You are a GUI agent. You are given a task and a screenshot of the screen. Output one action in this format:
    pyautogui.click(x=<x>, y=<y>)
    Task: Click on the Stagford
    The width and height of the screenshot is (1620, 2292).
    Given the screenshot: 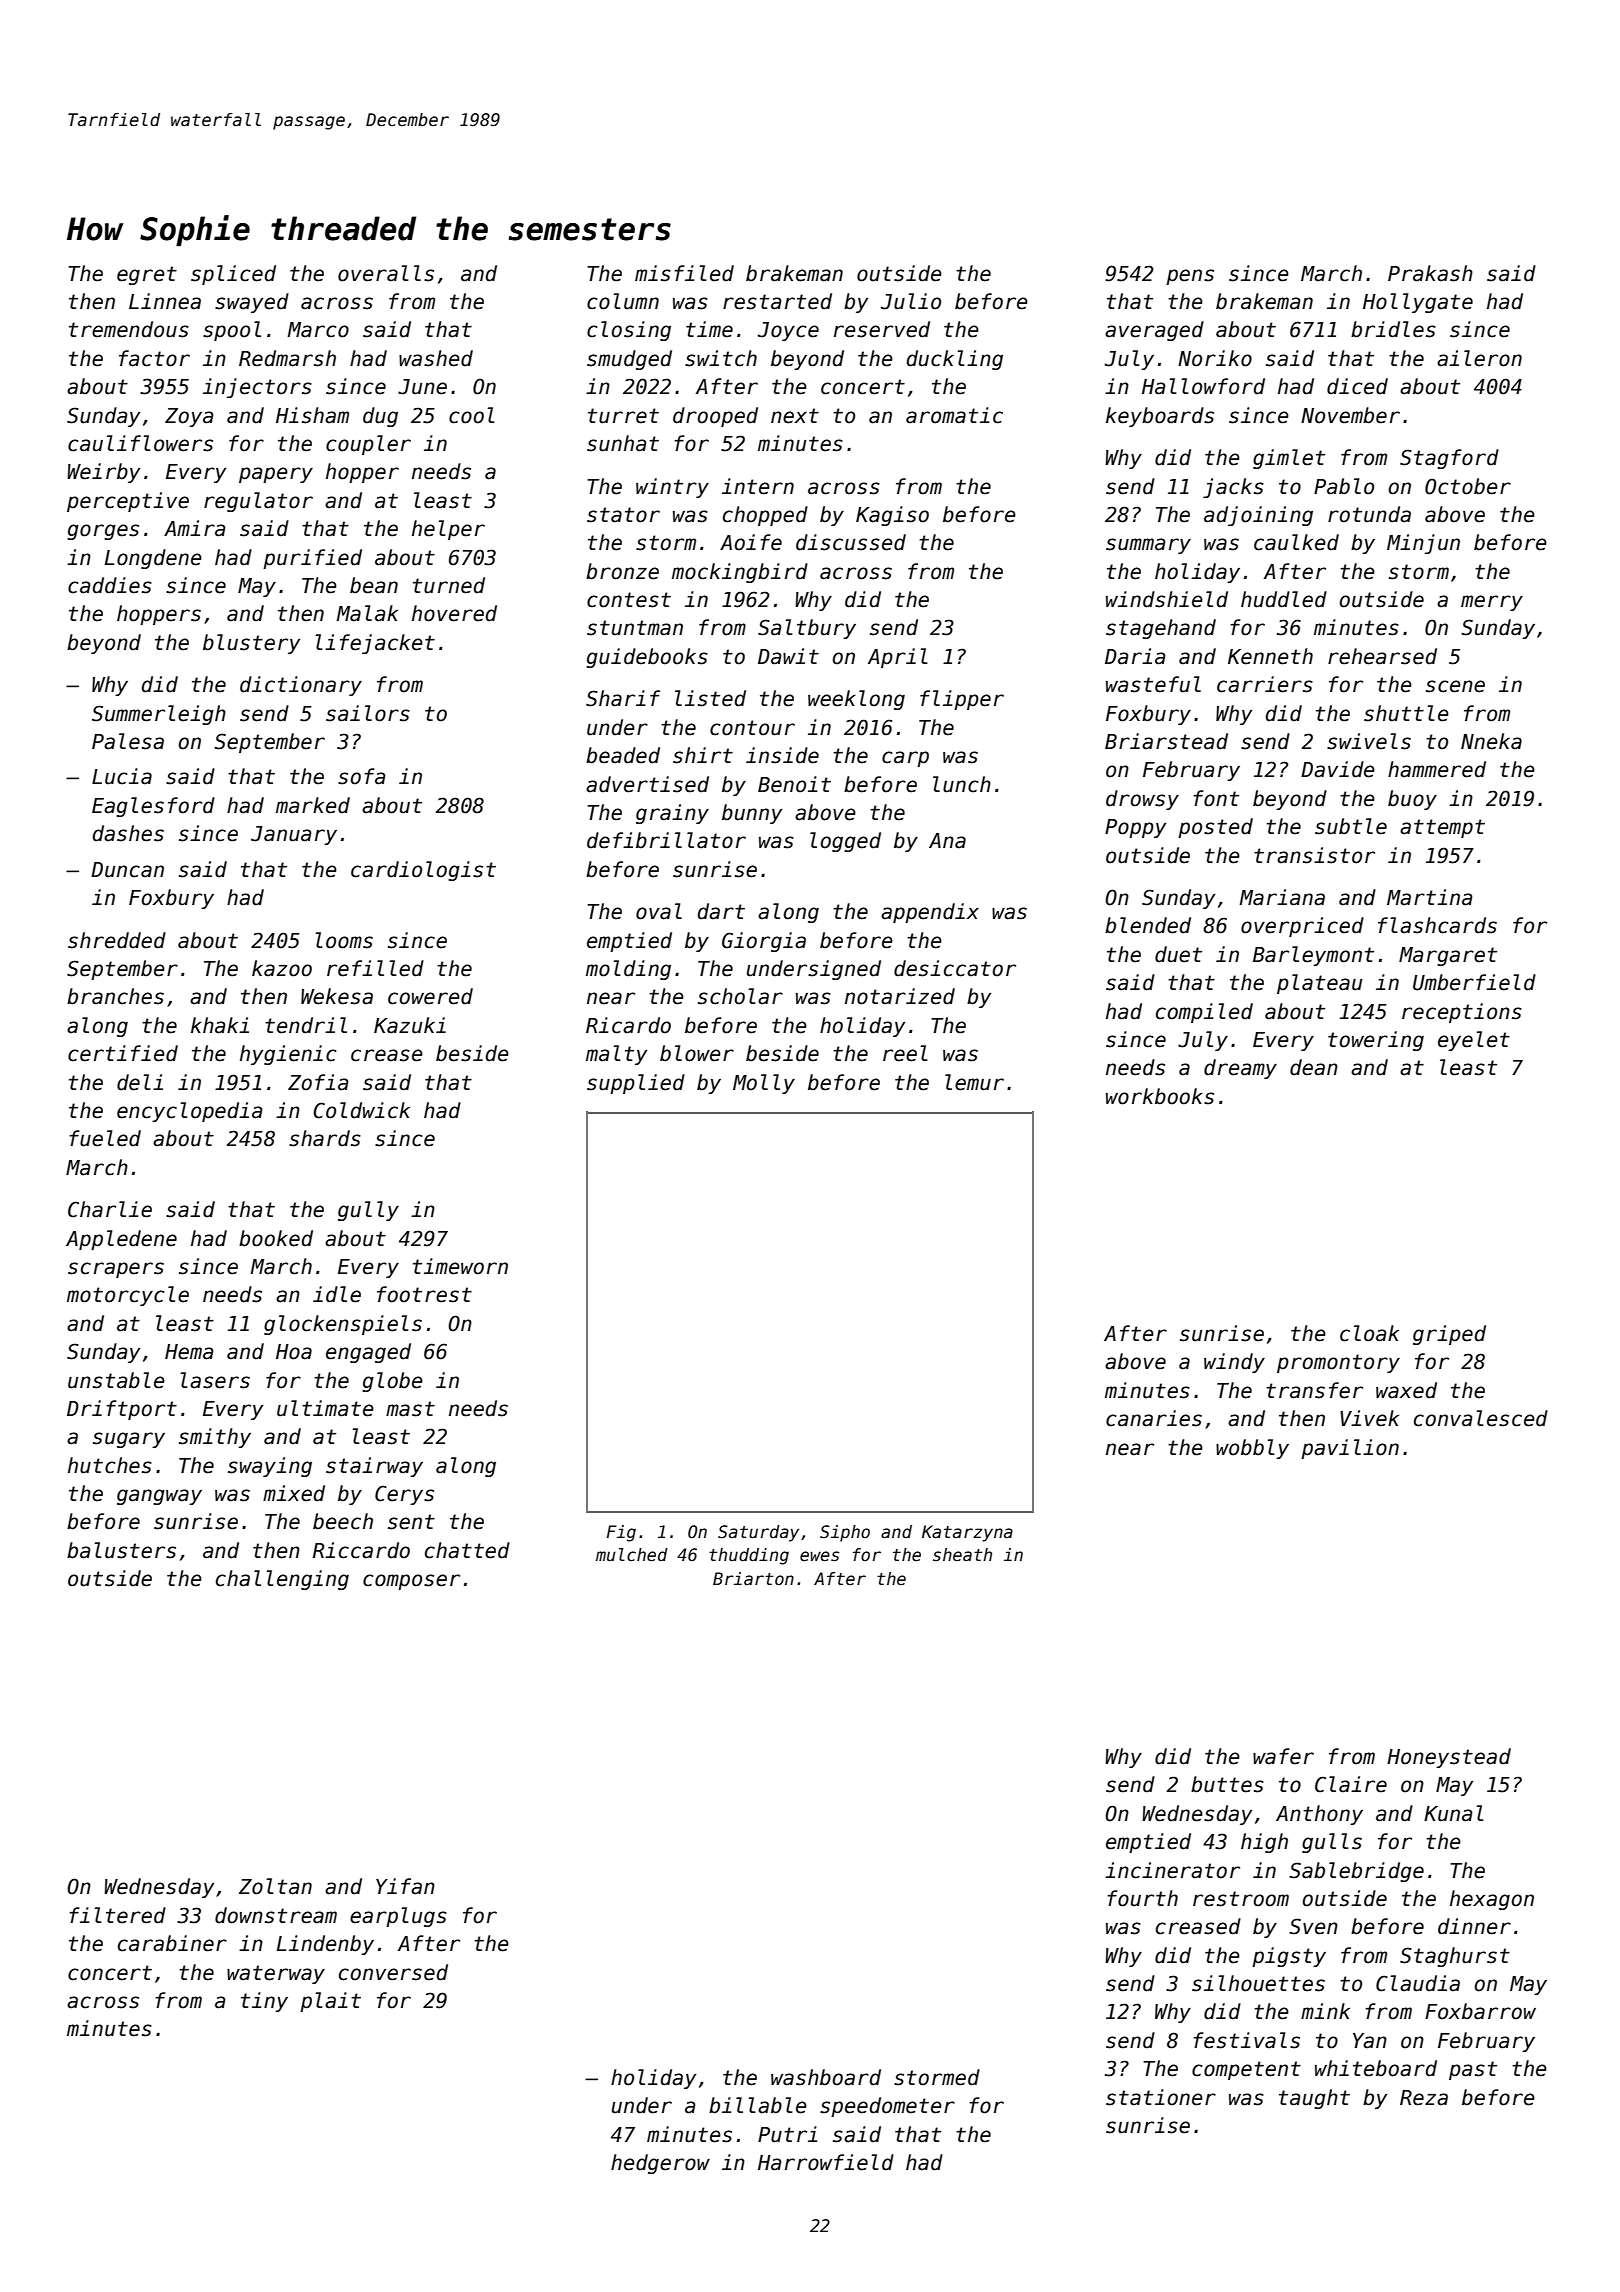 What is the action you would take?
    pyautogui.click(x=1449, y=459)
